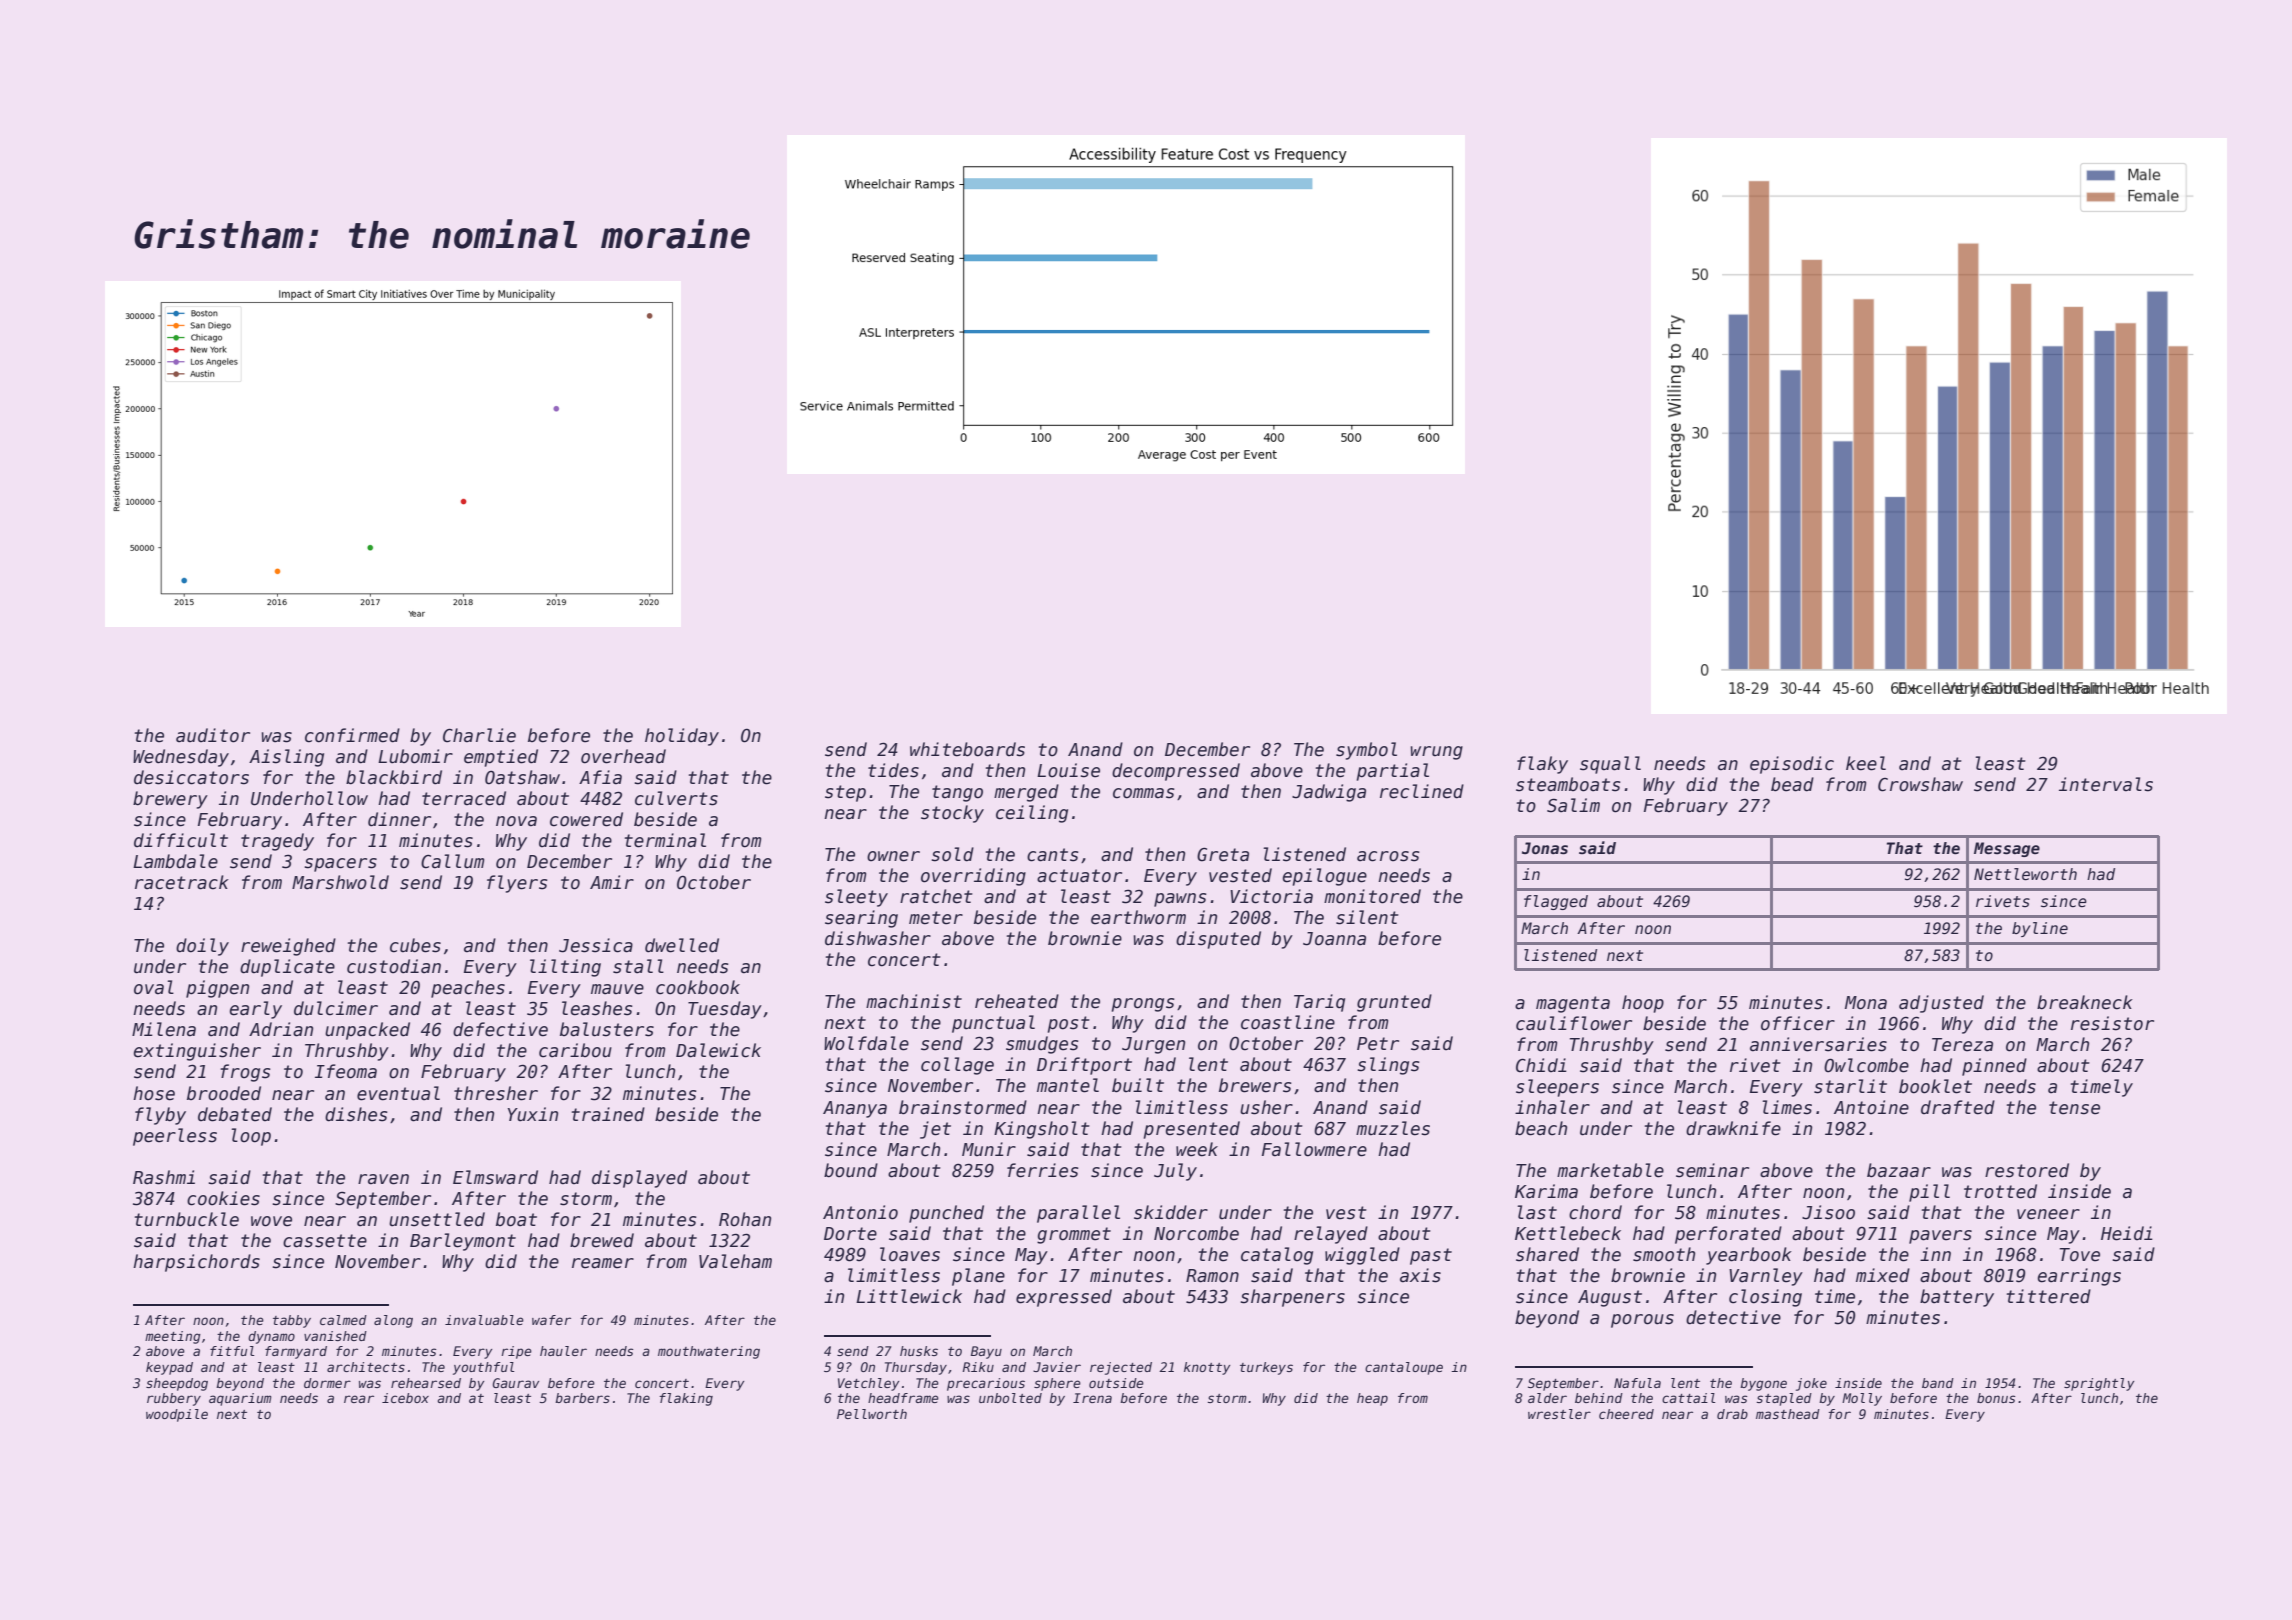 This screenshot has width=2292, height=1620. I want to click on prongs, so click(1143, 1005).
